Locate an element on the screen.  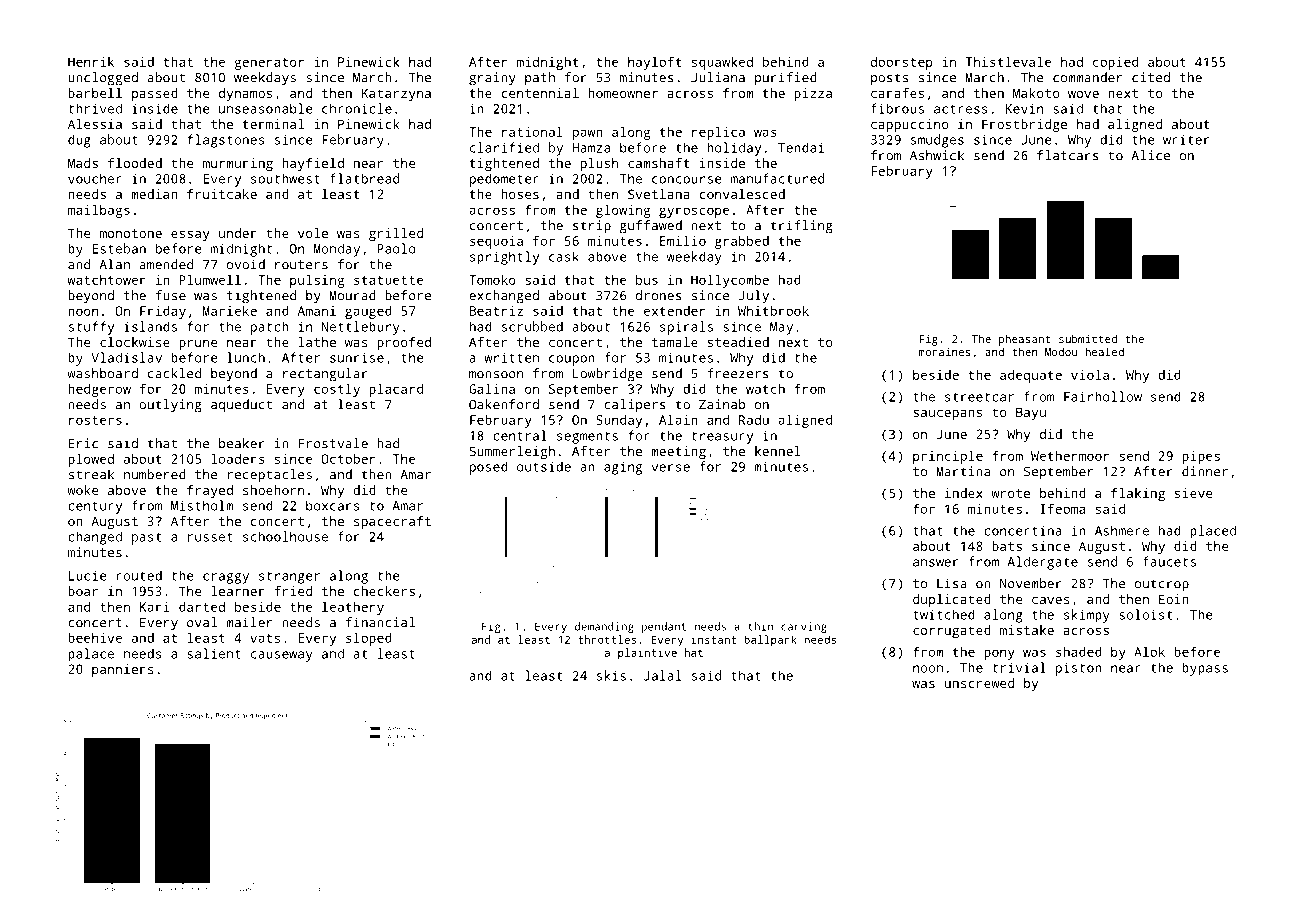
vats is located at coordinates (265, 638).
